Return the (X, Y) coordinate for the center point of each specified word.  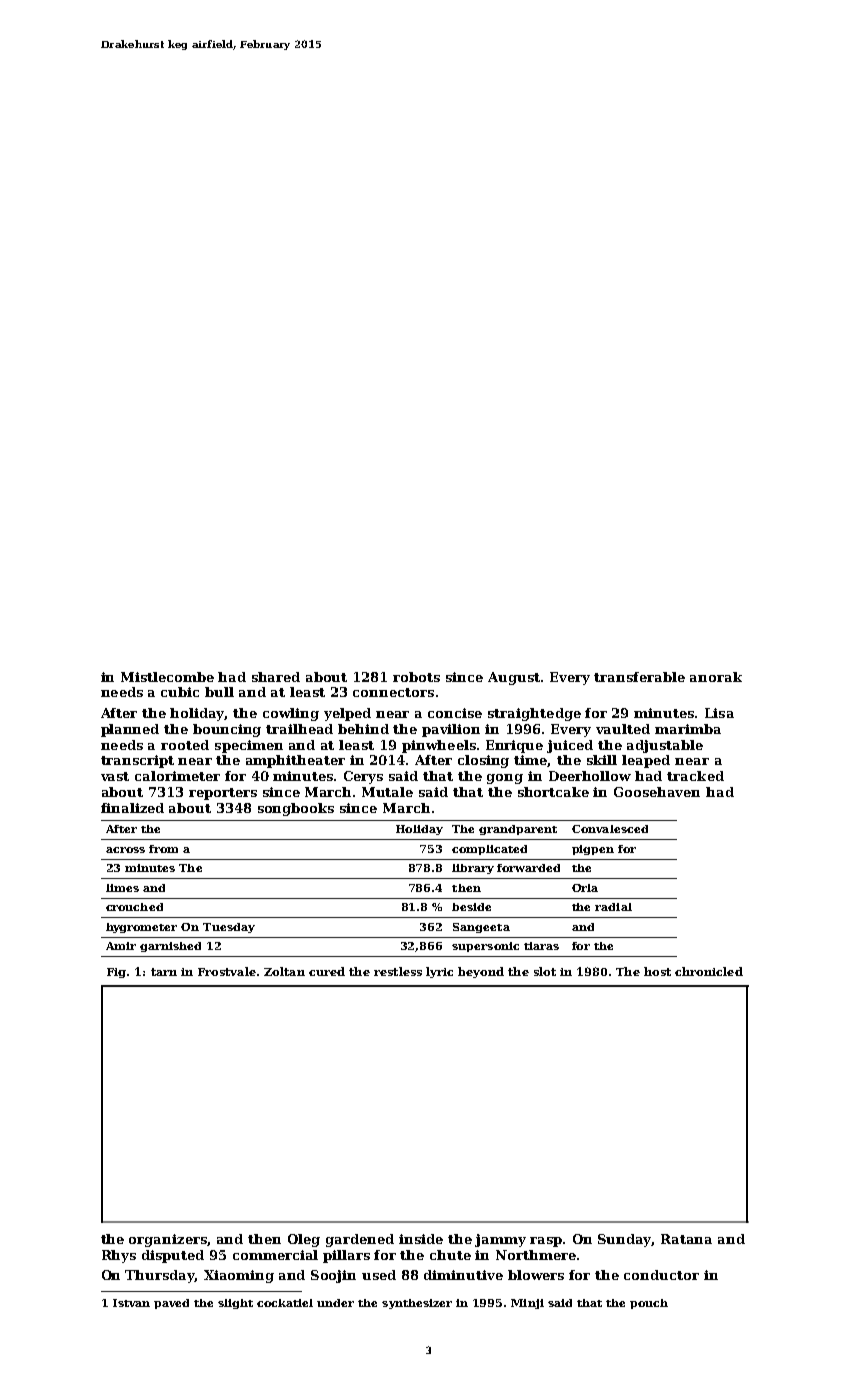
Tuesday (229, 928)
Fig (116, 973)
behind (363, 729)
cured (327, 971)
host (657, 971)
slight (235, 1304)
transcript (137, 761)
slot (545, 971)
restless (398, 971)
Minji (527, 1304)
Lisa (719, 713)
